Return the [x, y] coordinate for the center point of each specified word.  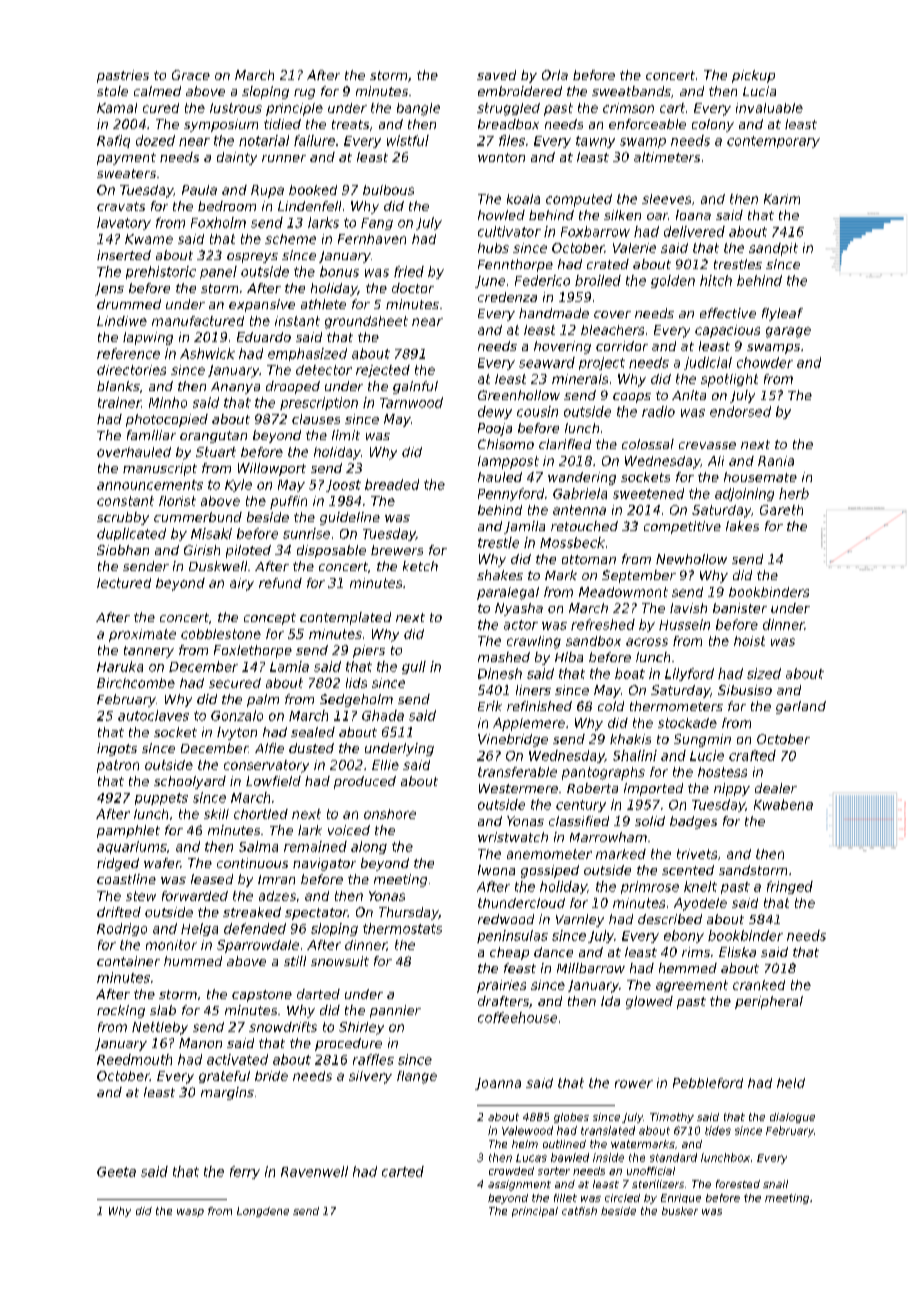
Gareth [781, 510]
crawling [534, 642]
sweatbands [631, 91]
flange [417, 1077]
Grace [191, 75]
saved [496, 75]
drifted [119, 912]
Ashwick [207, 353]
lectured [124, 583]
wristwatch [513, 837]
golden [673, 281]
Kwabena [783, 804]
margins [227, 1093]
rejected [383, 371]
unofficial [651, 1171]
